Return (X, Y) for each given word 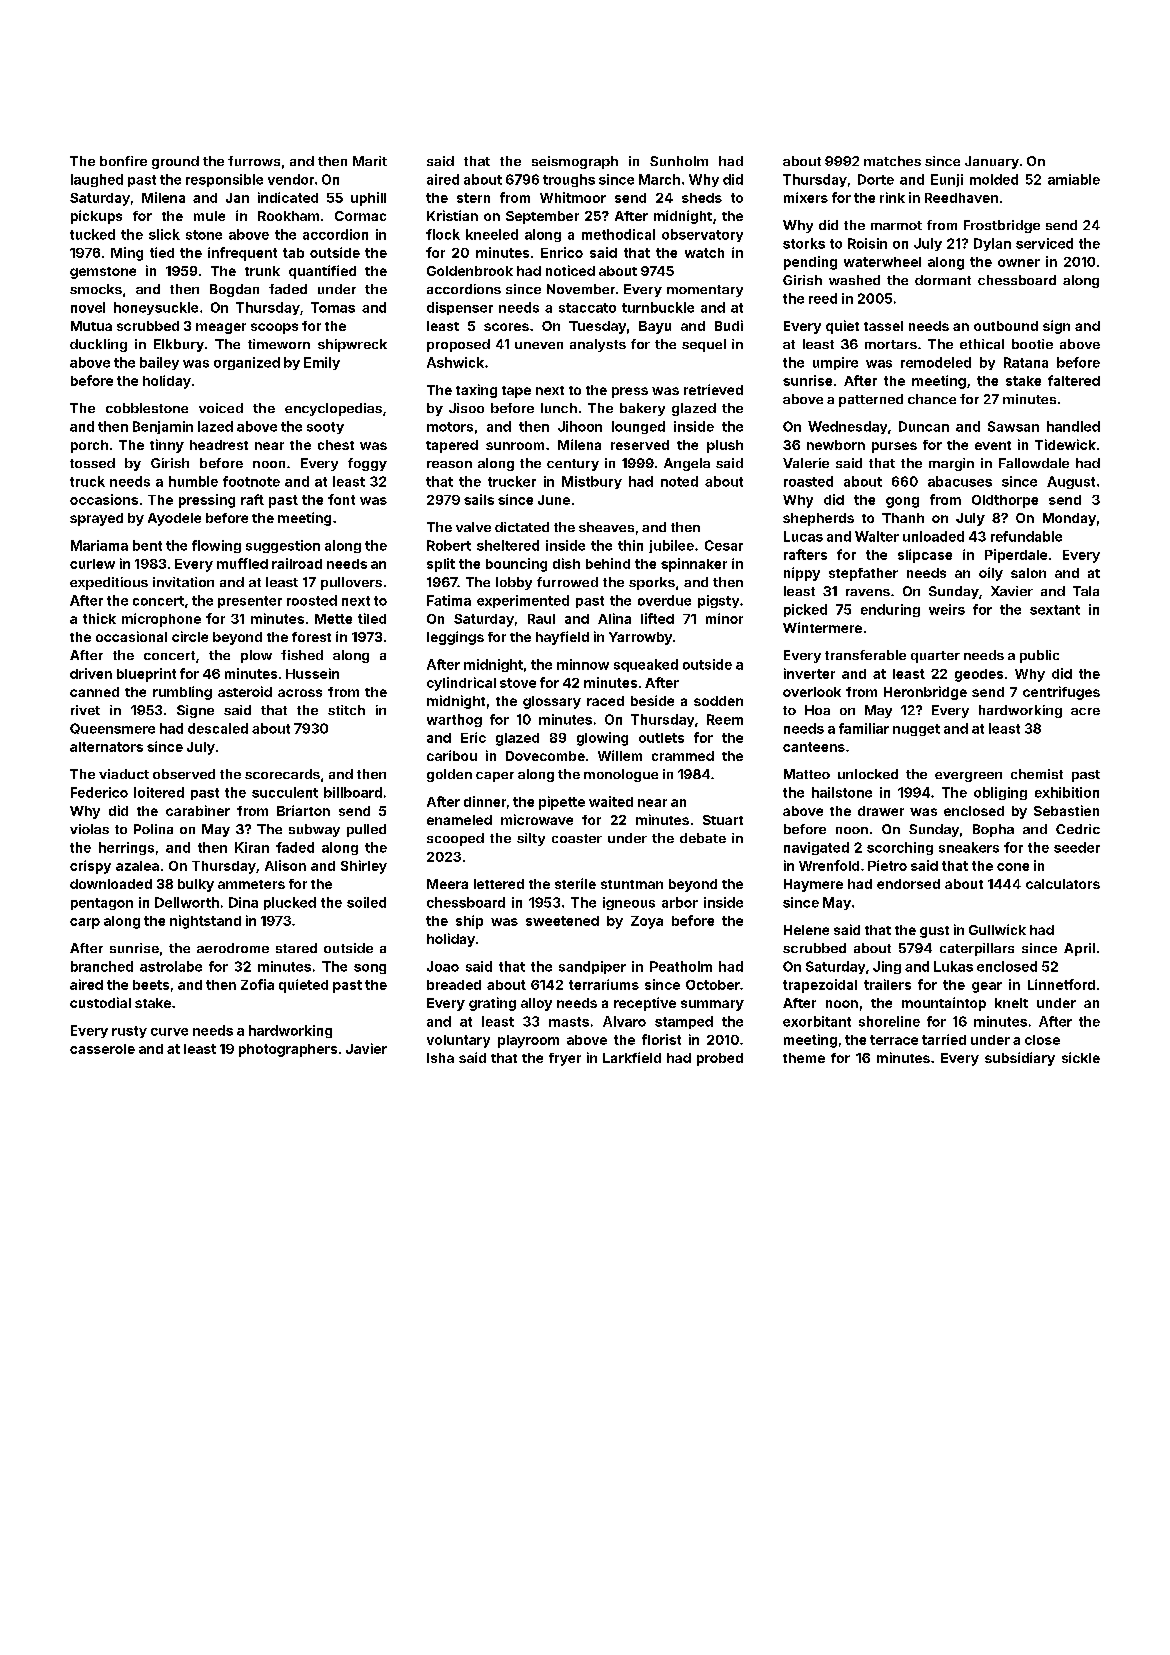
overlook (812, 692)
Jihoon (580, 426)
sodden (718, 701)
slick (164, 234)
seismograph (575, 162)
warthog (454, 720)
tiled (372, 618)
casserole (102, 1049)
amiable (1074, 179)
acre (1085, 711)
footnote (251, 481)
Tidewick (1065, 444)
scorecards (282, 774)
